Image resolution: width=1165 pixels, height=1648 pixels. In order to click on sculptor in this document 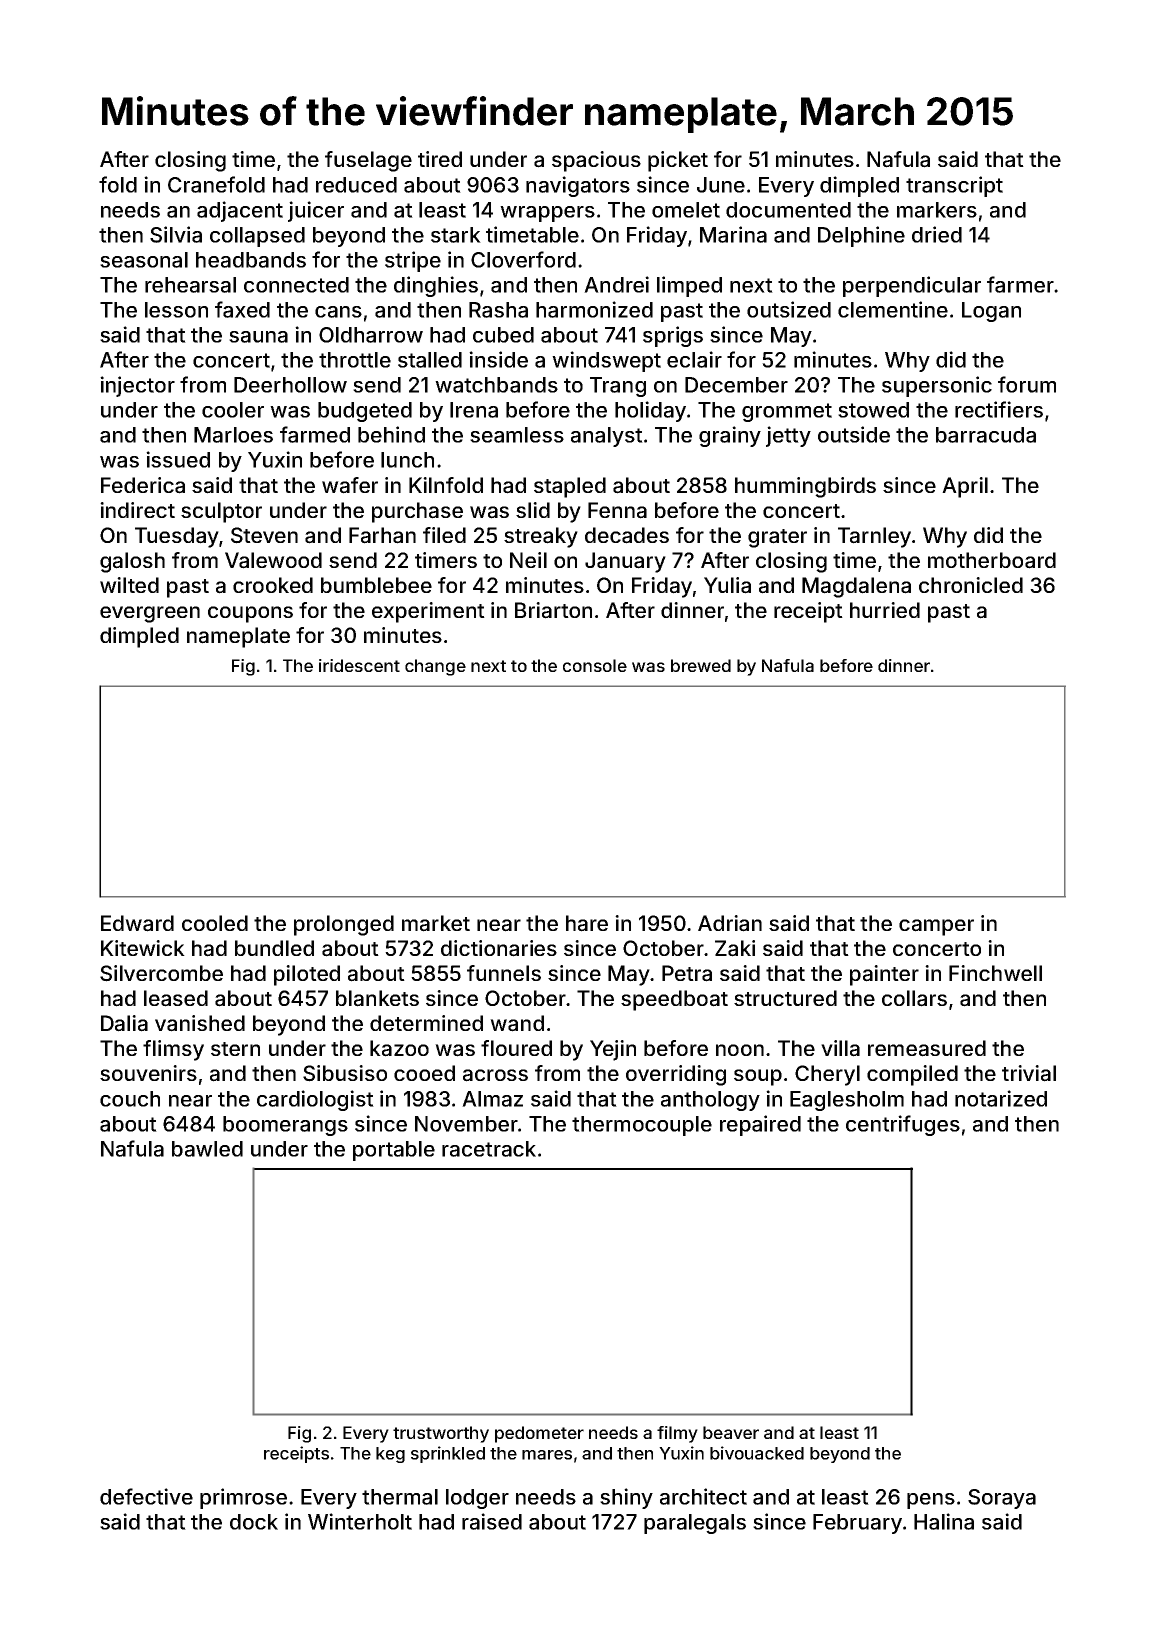, I will do `click(221, 512)`.
